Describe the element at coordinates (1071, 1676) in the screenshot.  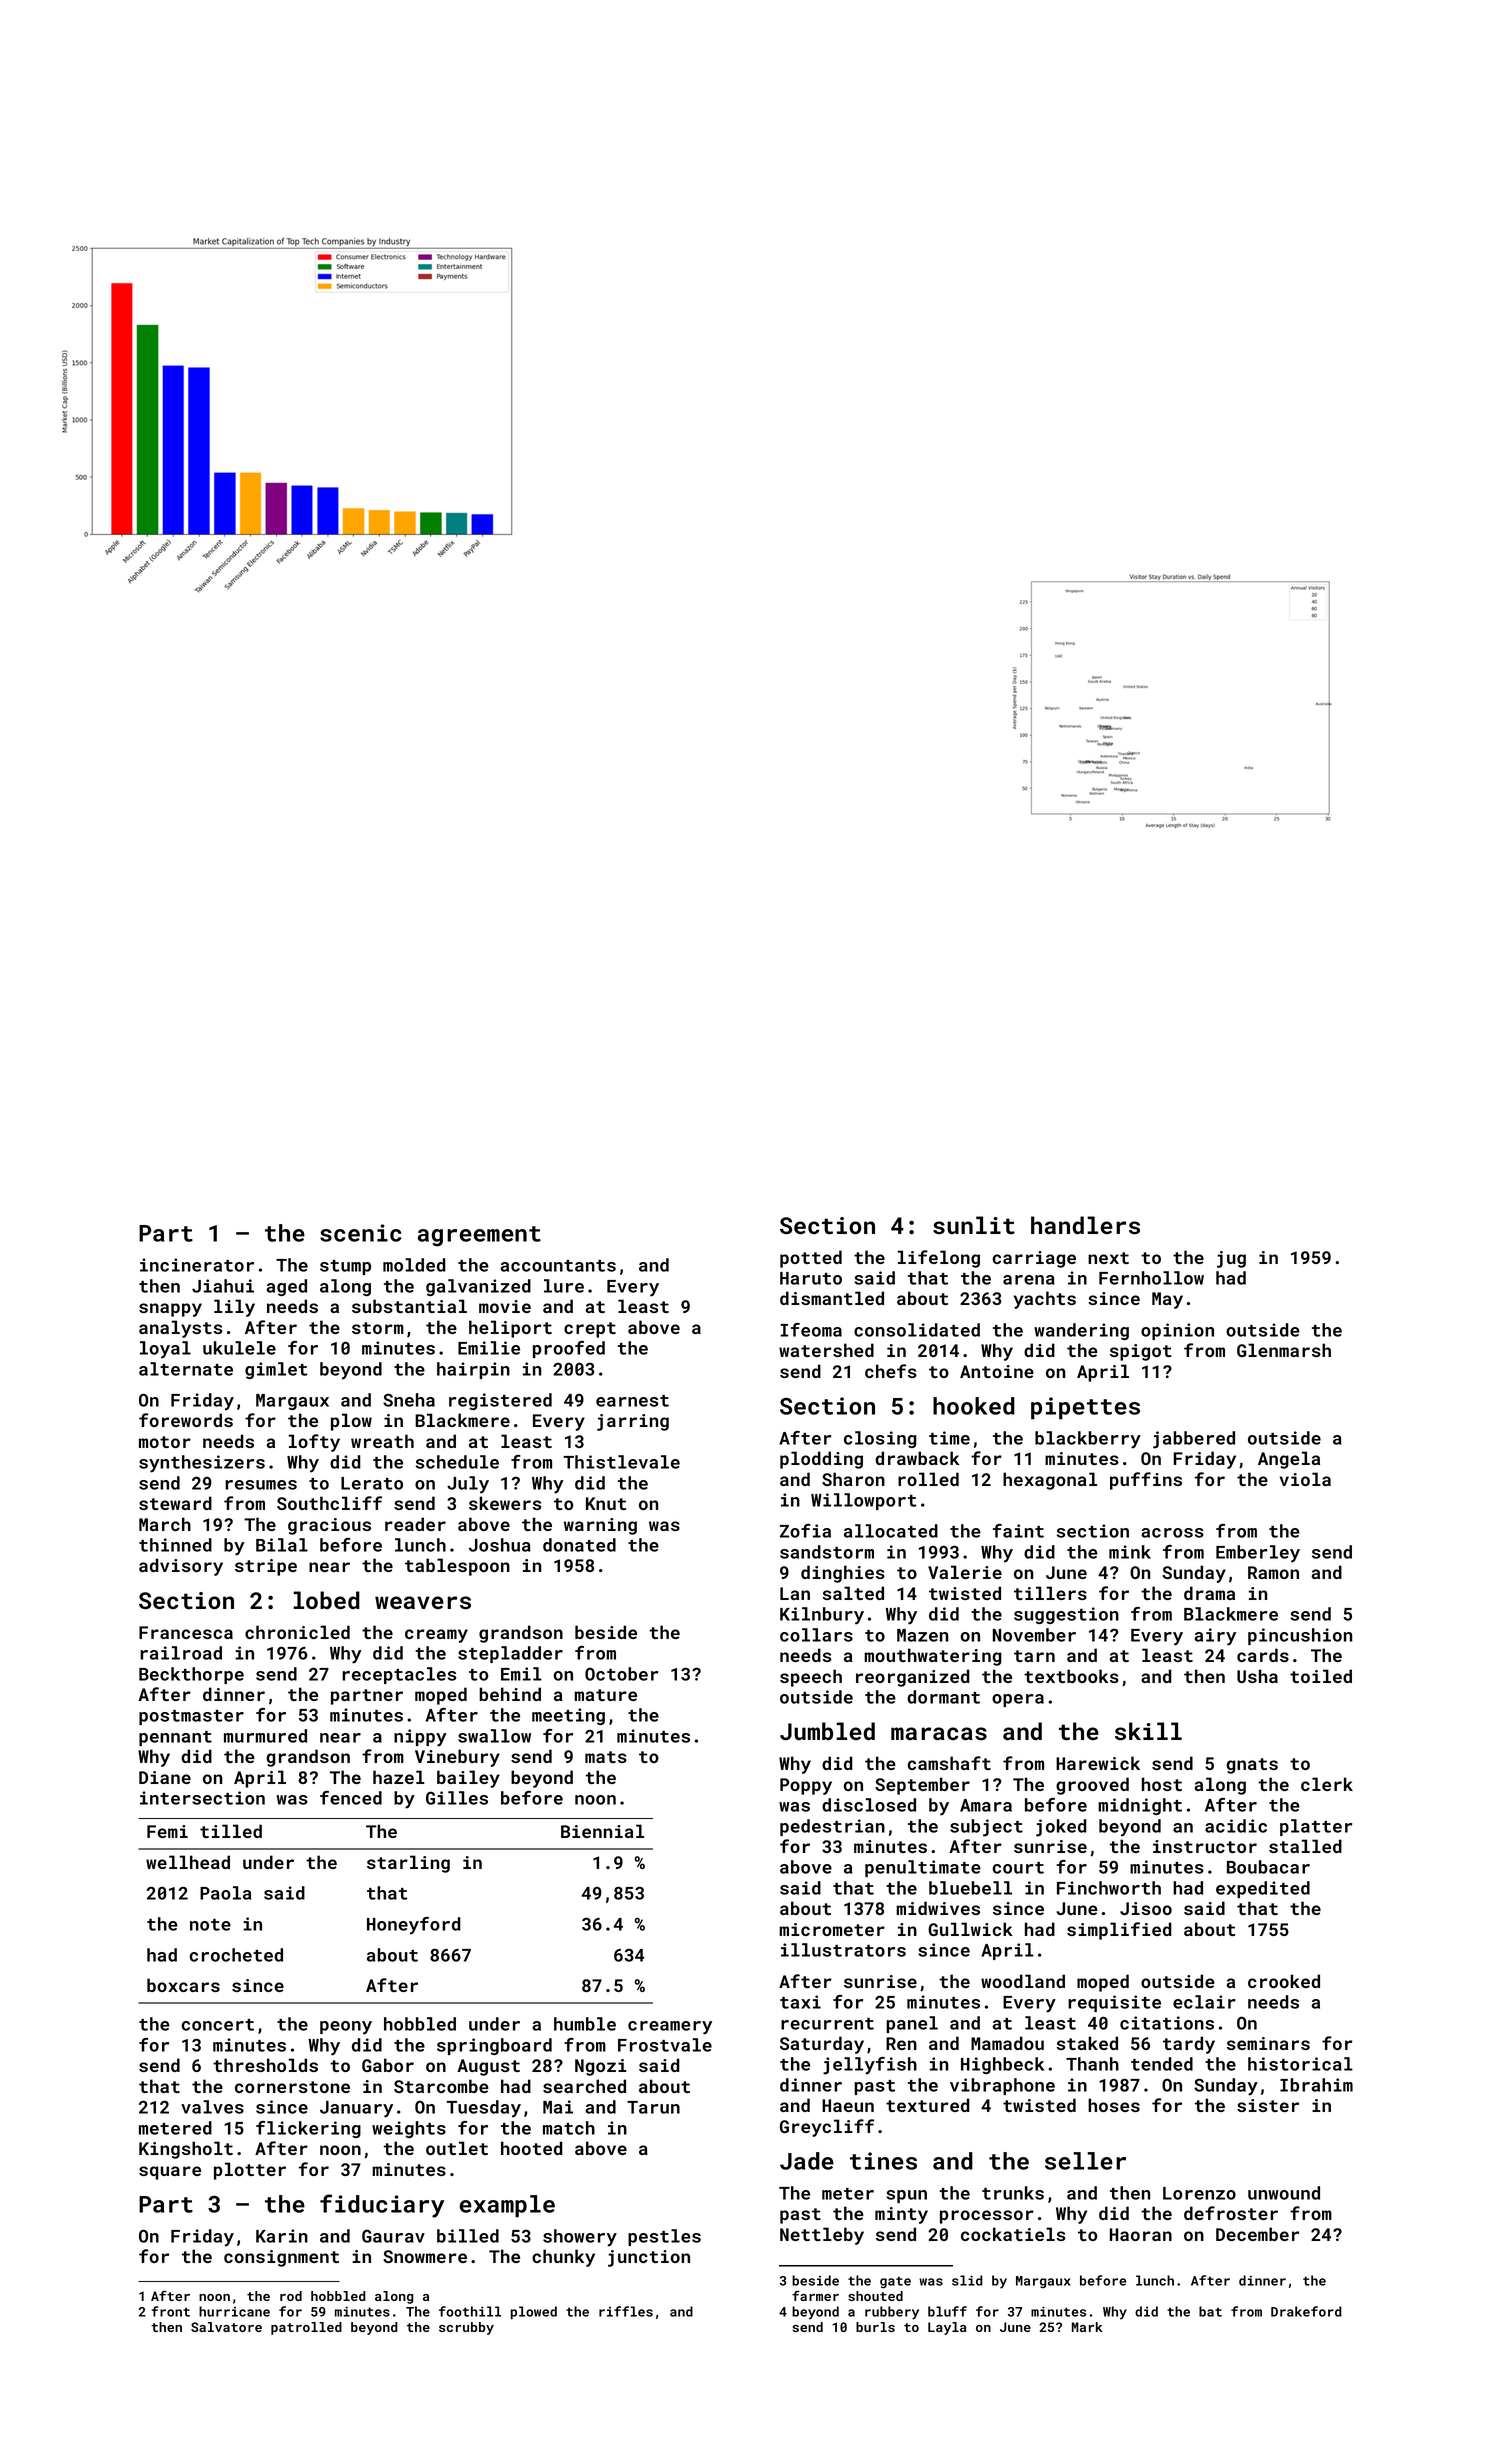
I see `textbooks` at that location.
